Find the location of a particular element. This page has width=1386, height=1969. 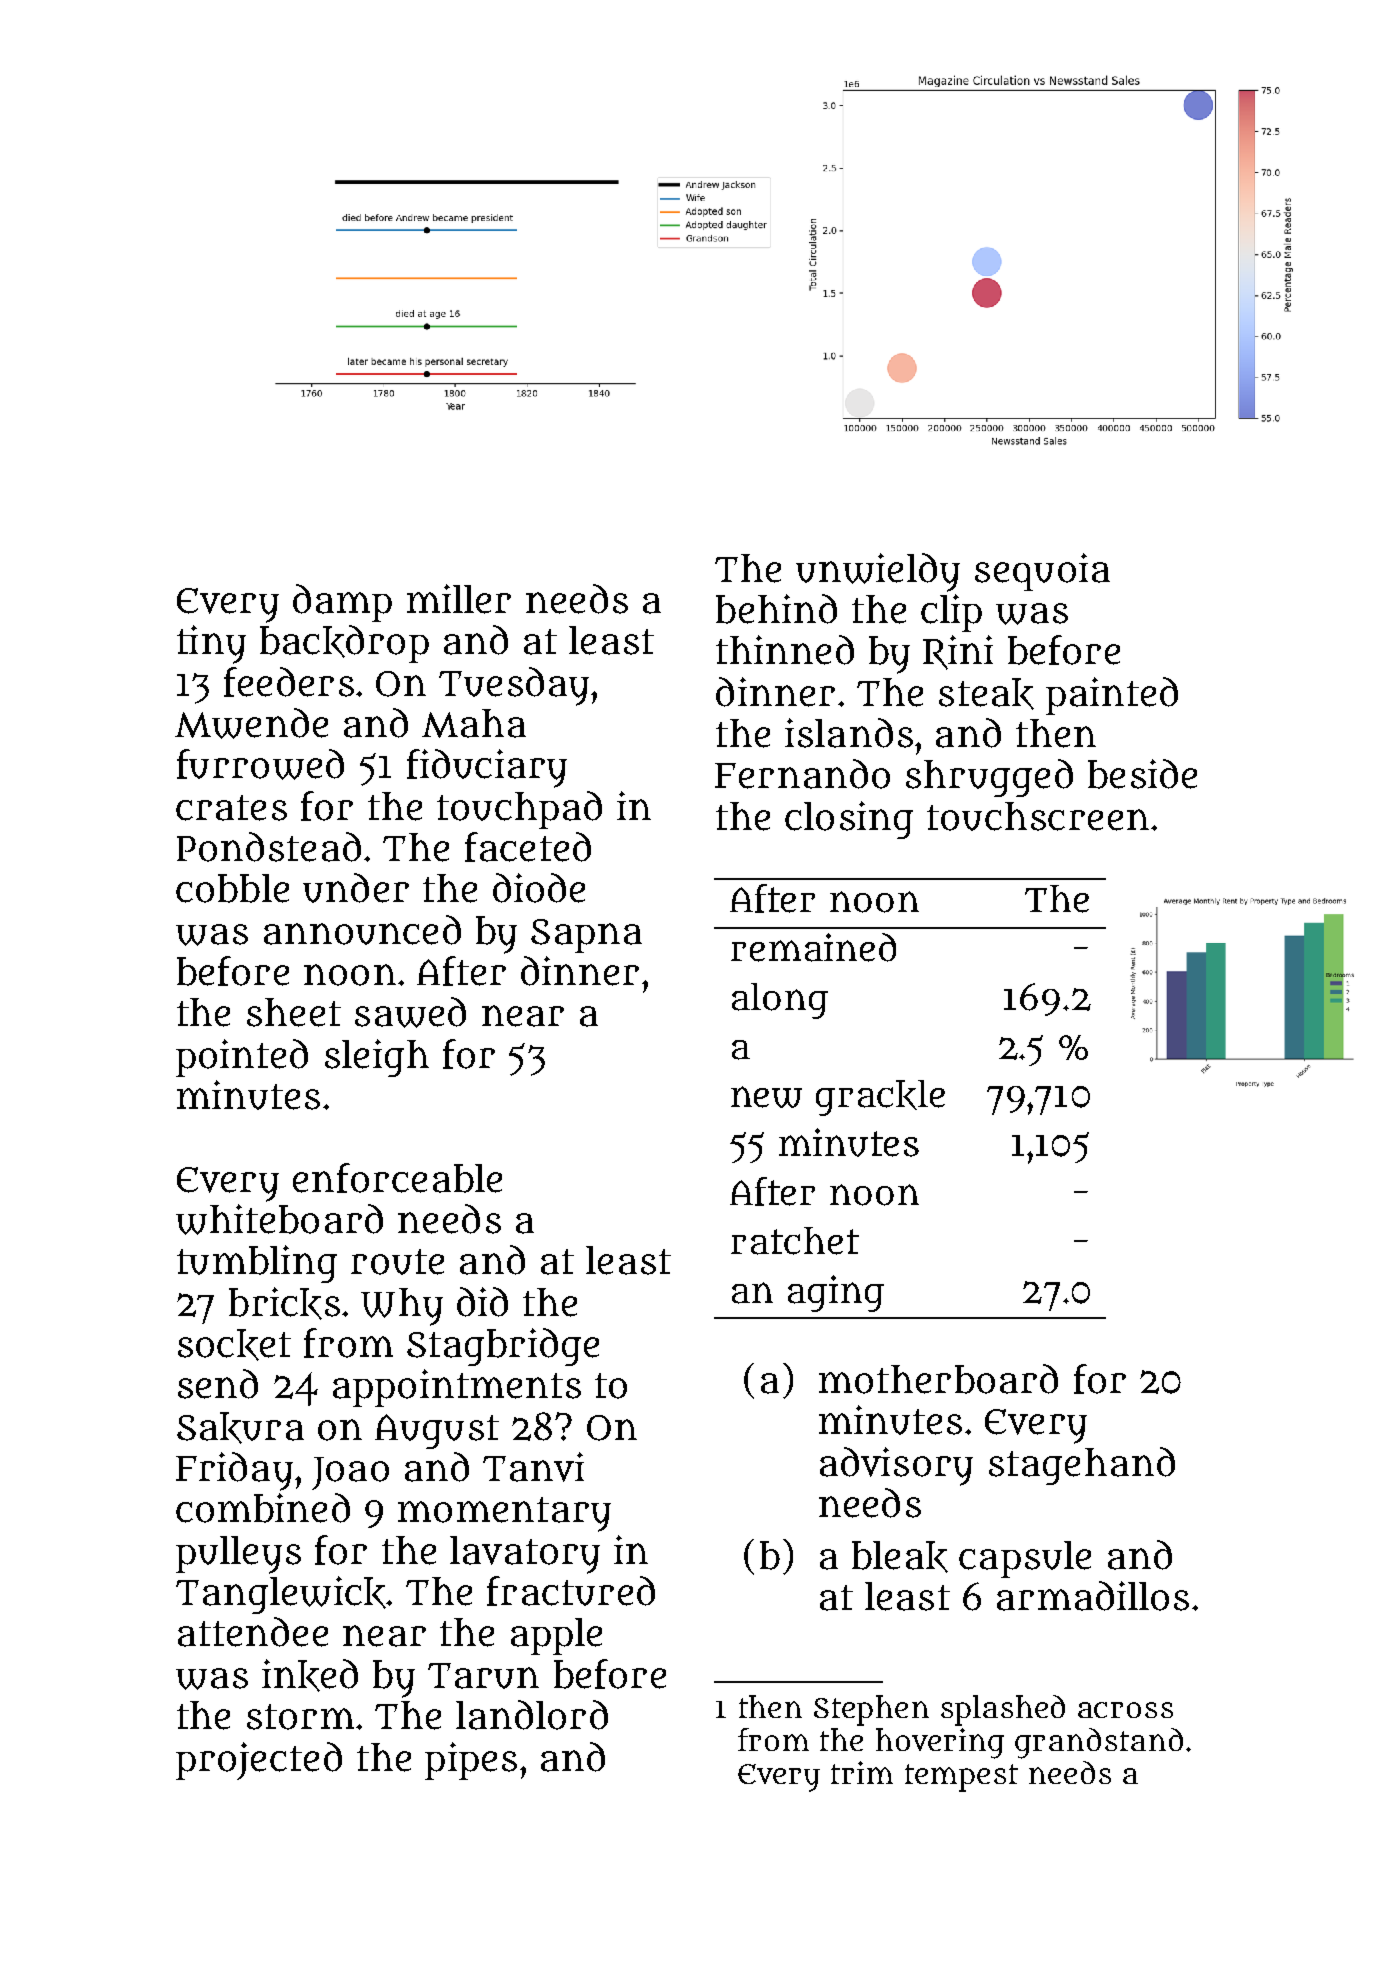

ratchet is located at coordinates (795, 1241).
